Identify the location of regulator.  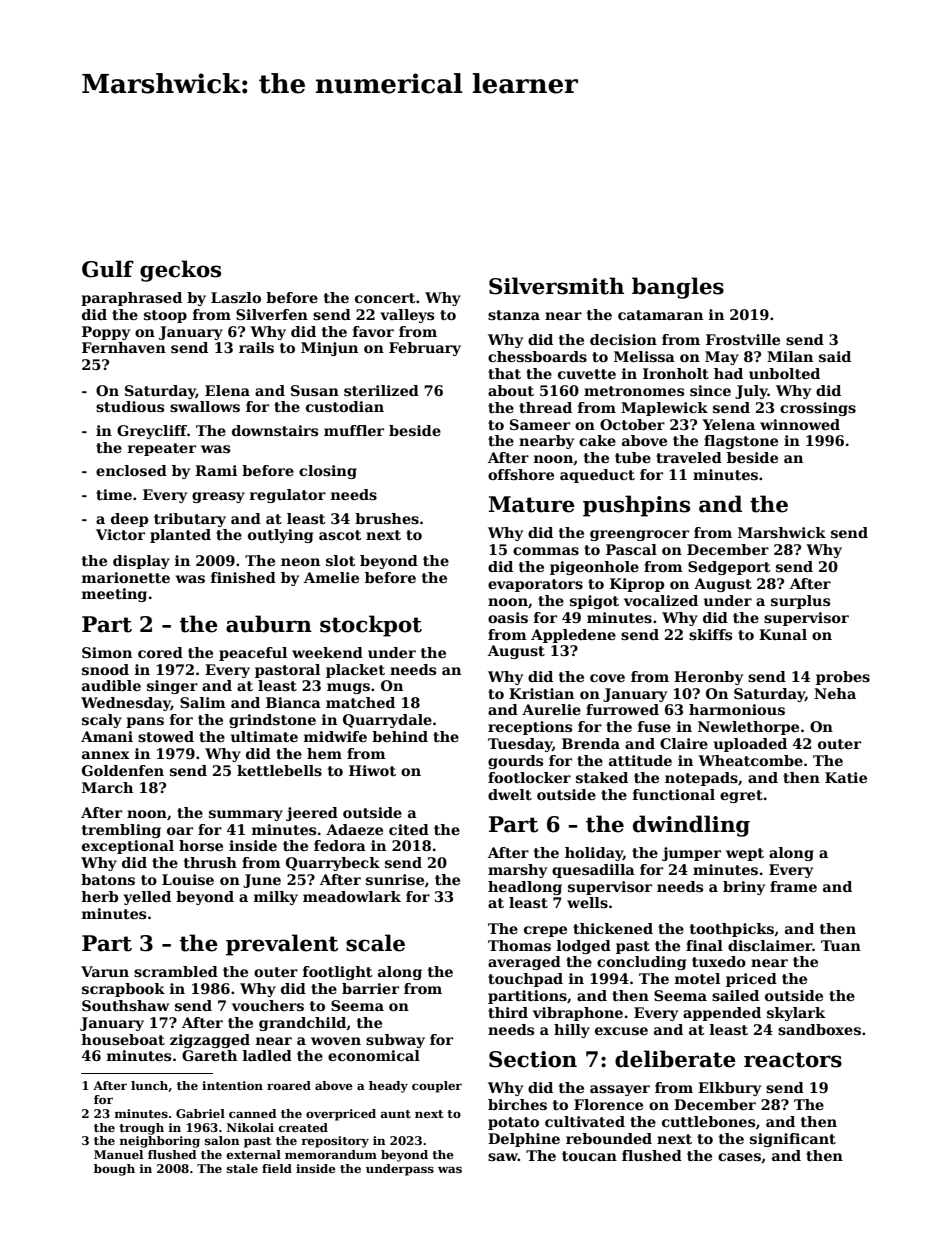
(288, 496).
